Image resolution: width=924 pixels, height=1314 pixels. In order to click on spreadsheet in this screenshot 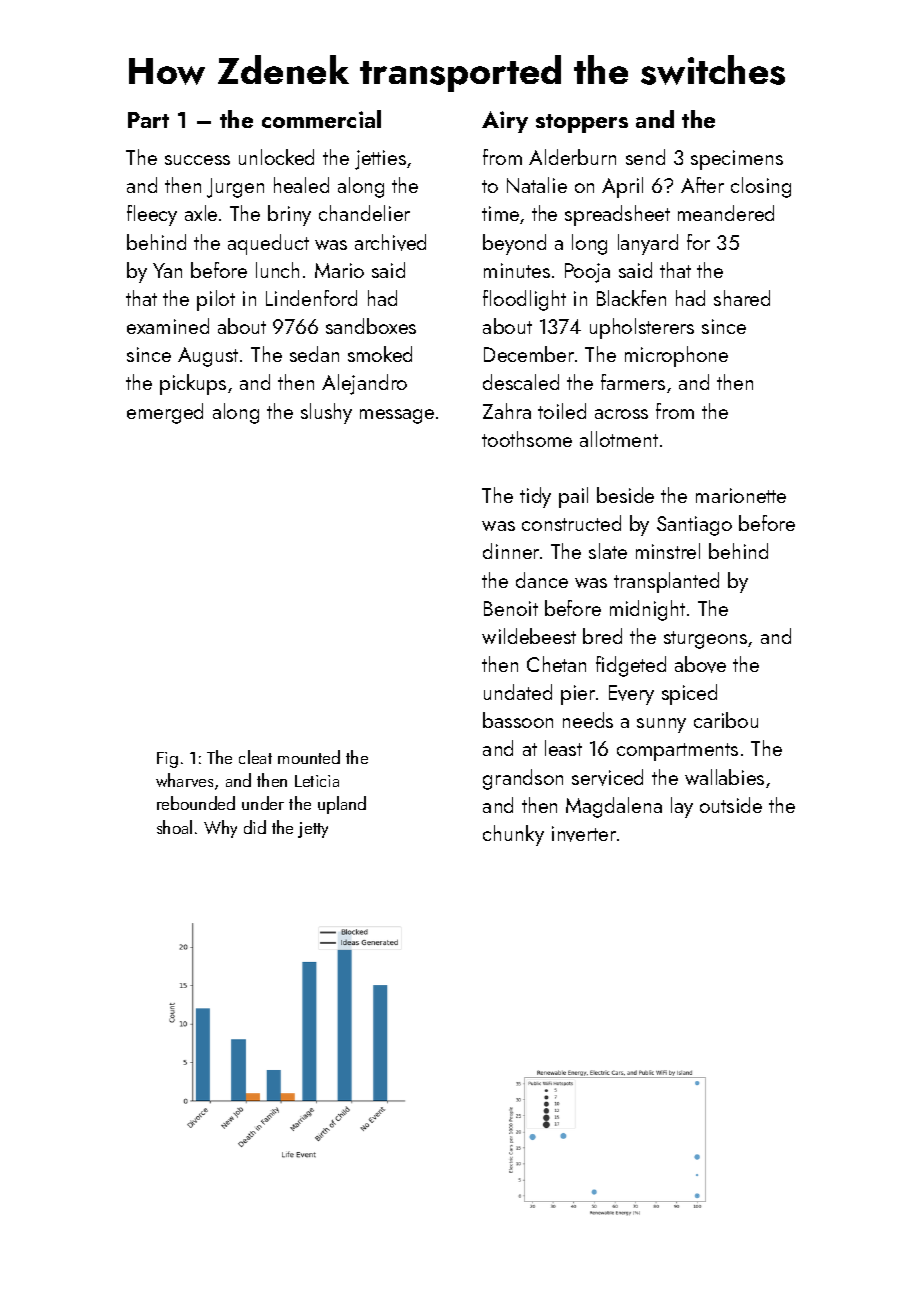, I will do `click(617, 215)`.
